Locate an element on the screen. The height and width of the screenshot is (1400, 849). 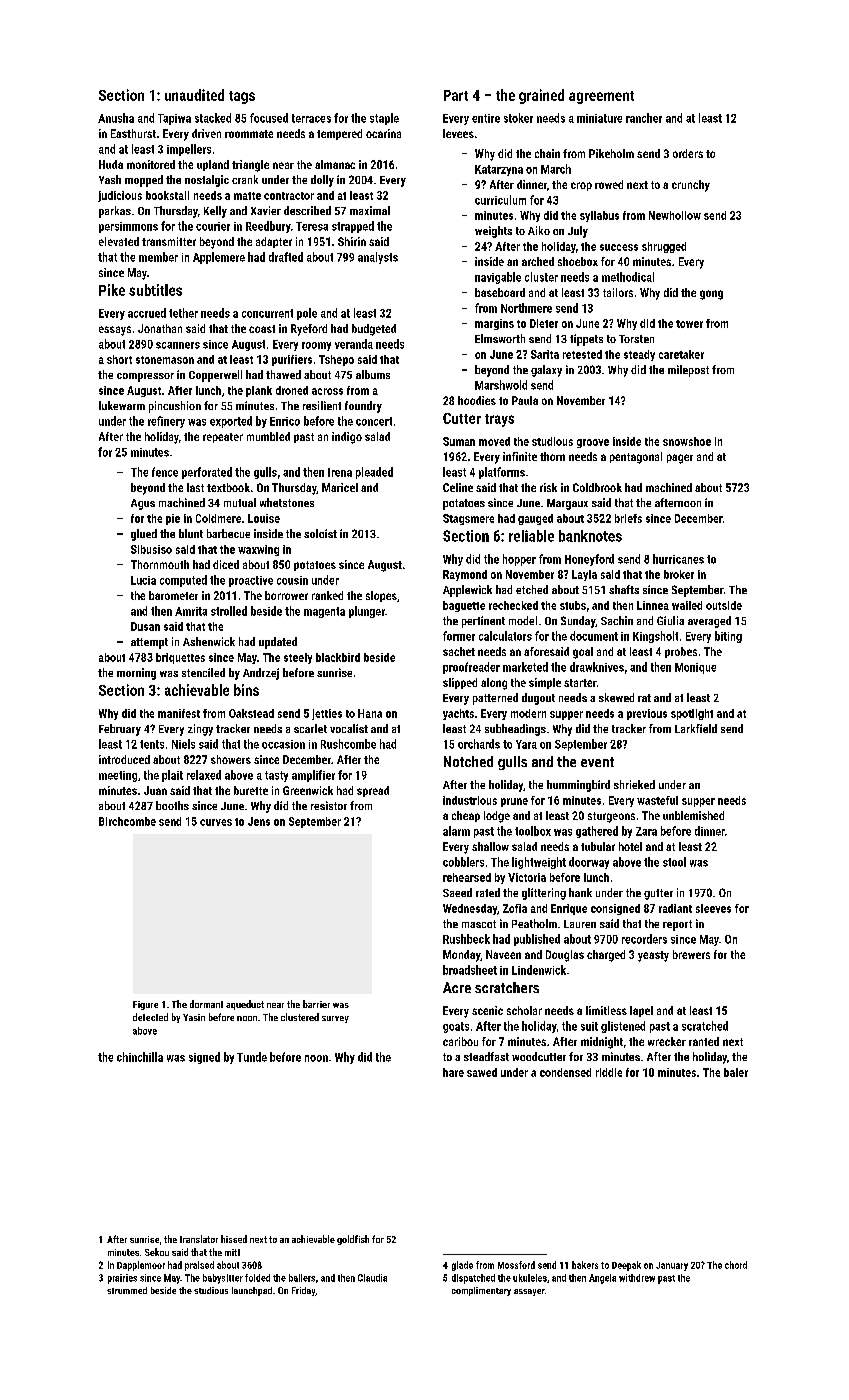
launchpad is located at coordinates (252, 1291).
